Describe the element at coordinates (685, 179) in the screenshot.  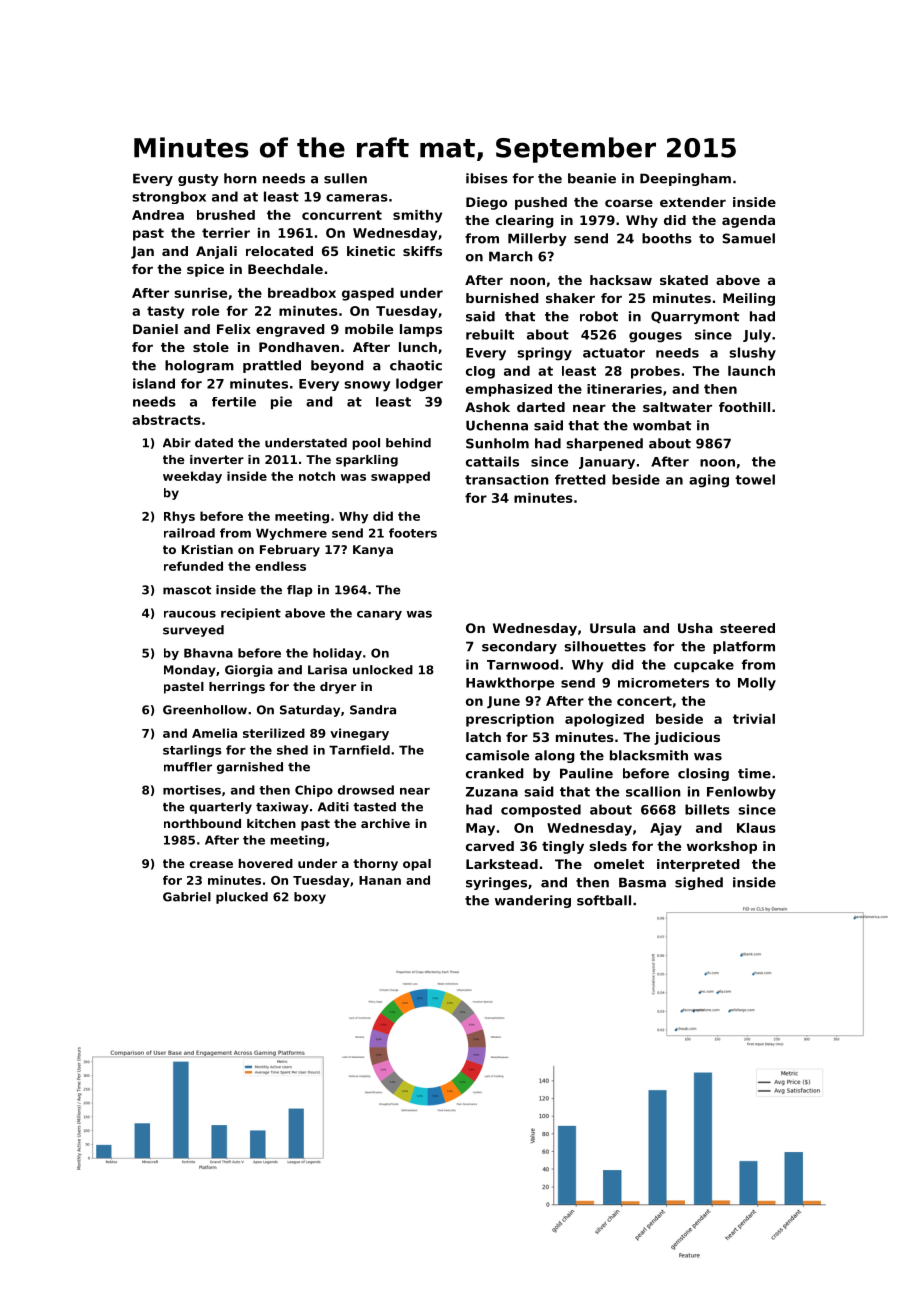
I see `Deepingham` at that location.
